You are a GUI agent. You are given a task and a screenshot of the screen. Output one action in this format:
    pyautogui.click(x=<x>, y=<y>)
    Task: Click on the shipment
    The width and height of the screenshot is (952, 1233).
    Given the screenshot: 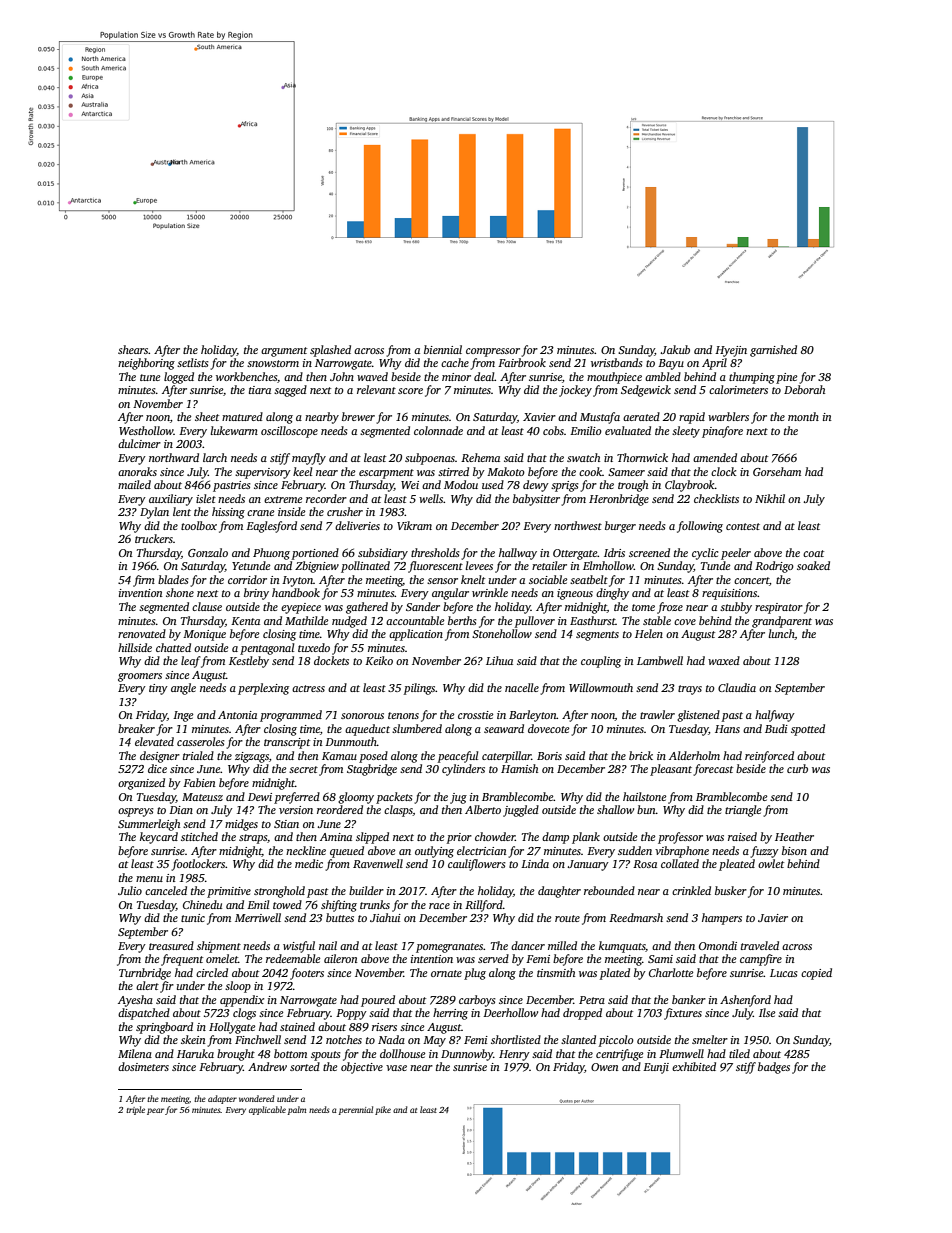 What is the action you would take?
    pyautogui.click(x=219, y=947)
